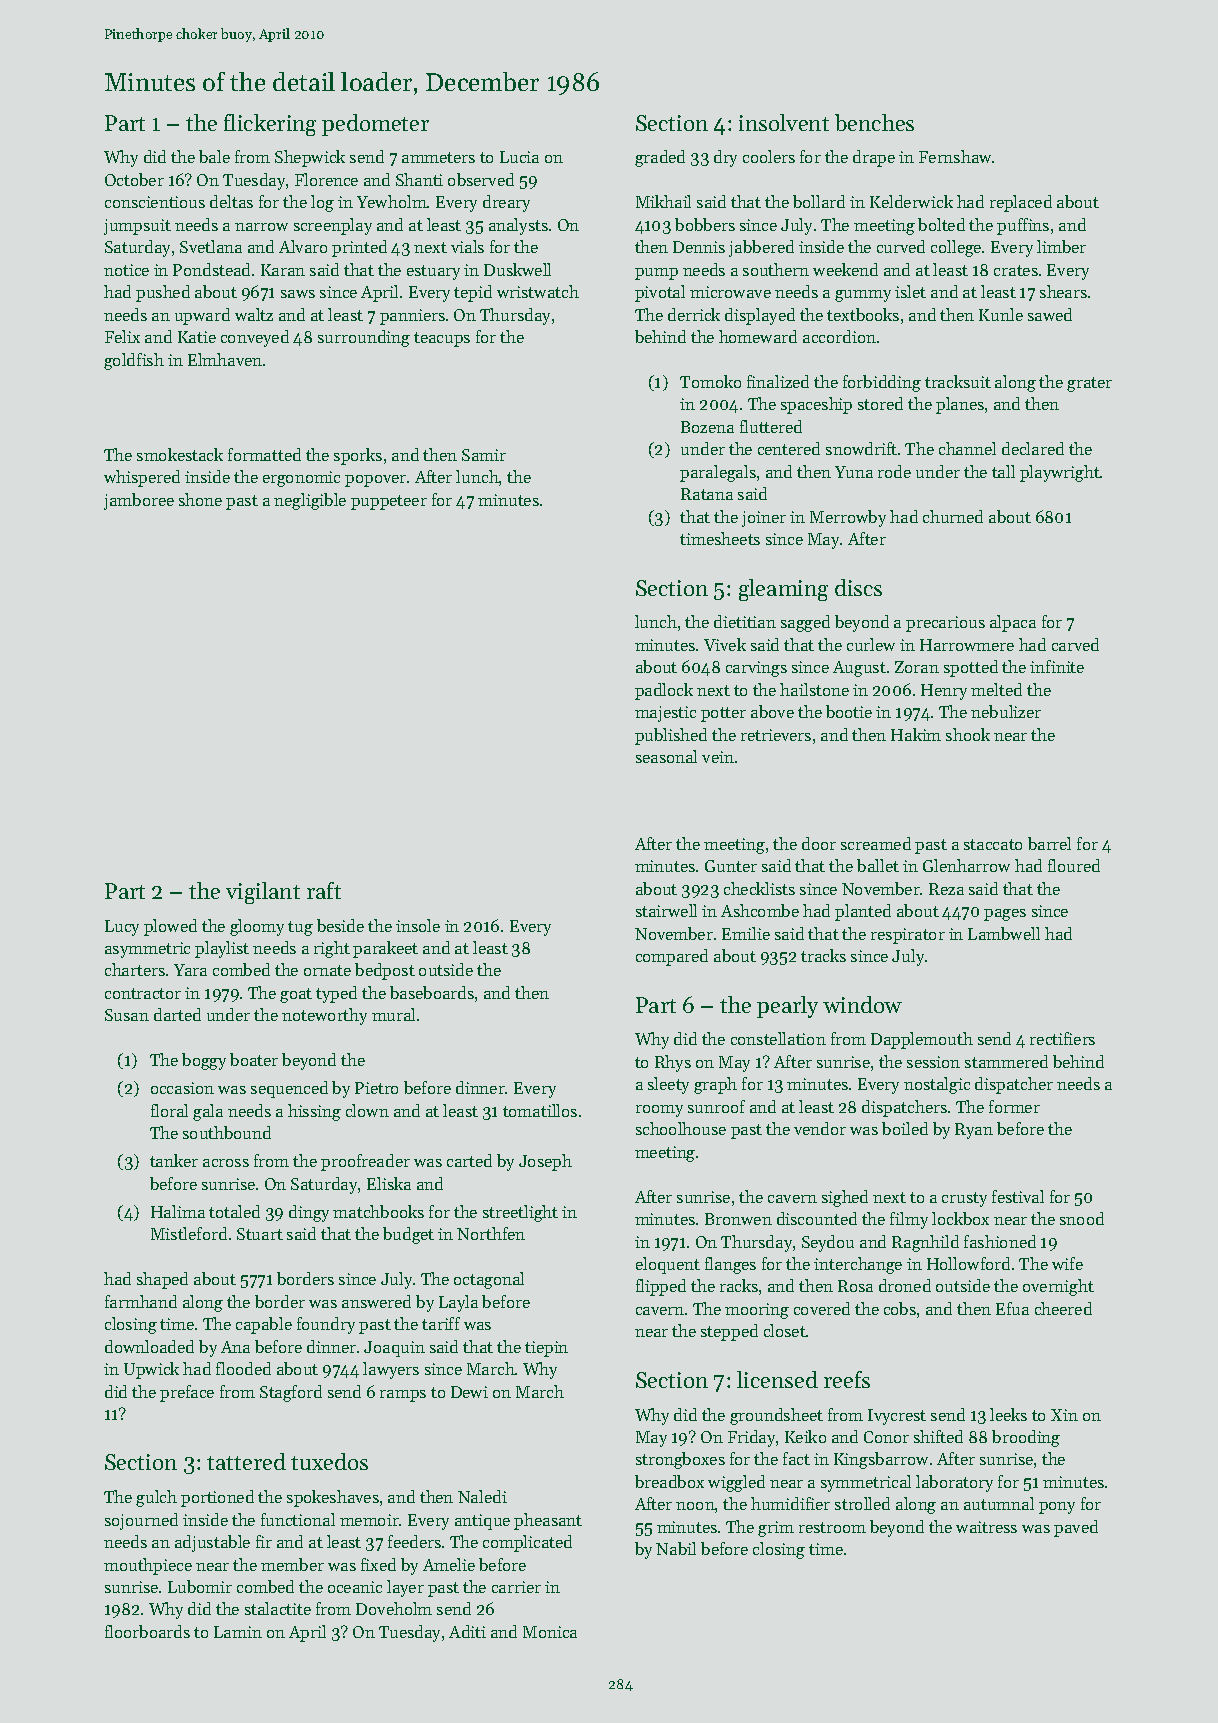 Image resolution: width=1218 pixels, height=1723 pixels. Describe the element at coordinates (134, 361) in the screenshot. I see `goldfish` at that location.
